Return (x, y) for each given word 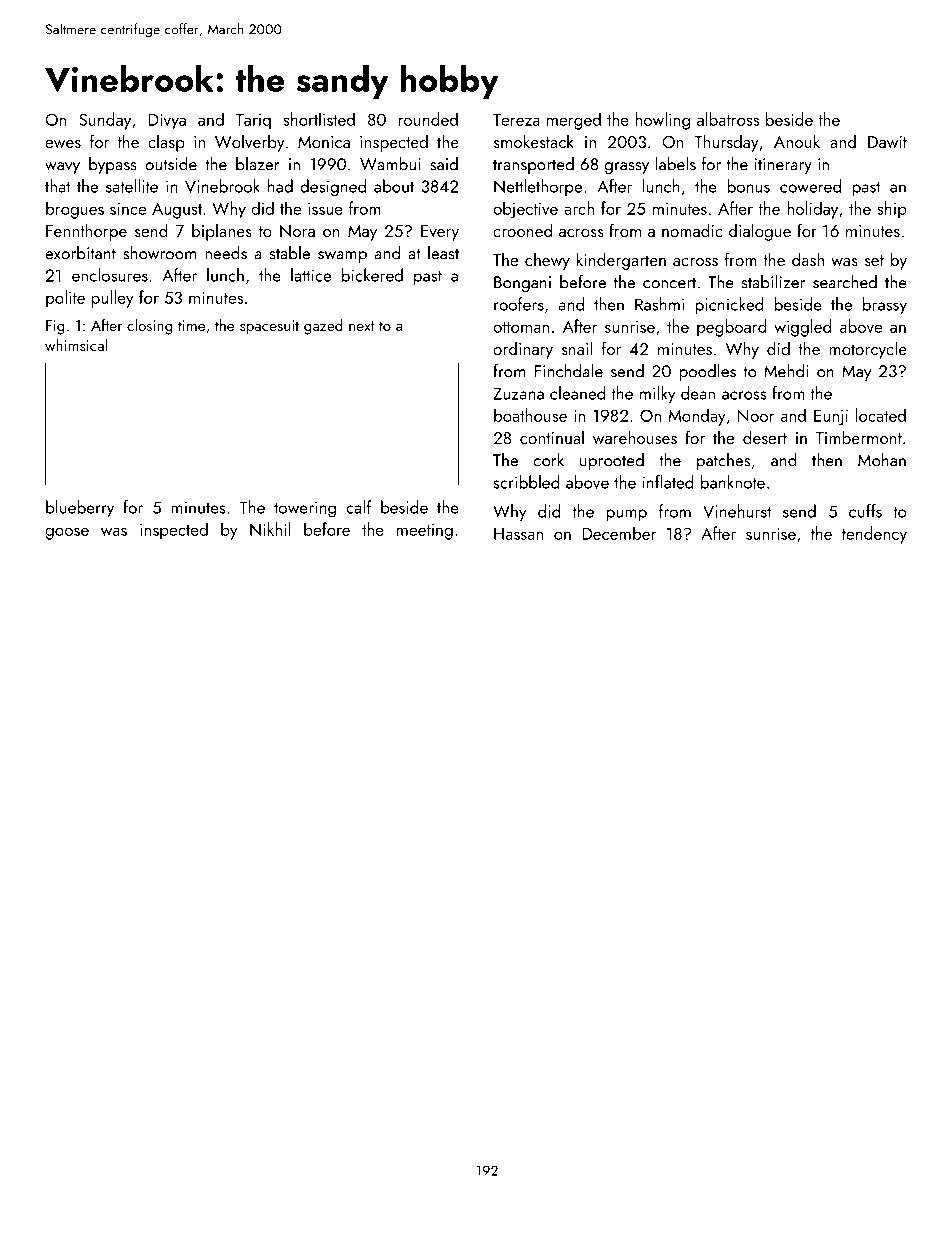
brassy (885, 305)
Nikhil (270, 529)
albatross (728, 119)
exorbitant (80, 253)
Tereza (516, 120)
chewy (547, 261)
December (619, 533)
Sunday (105, 121)
